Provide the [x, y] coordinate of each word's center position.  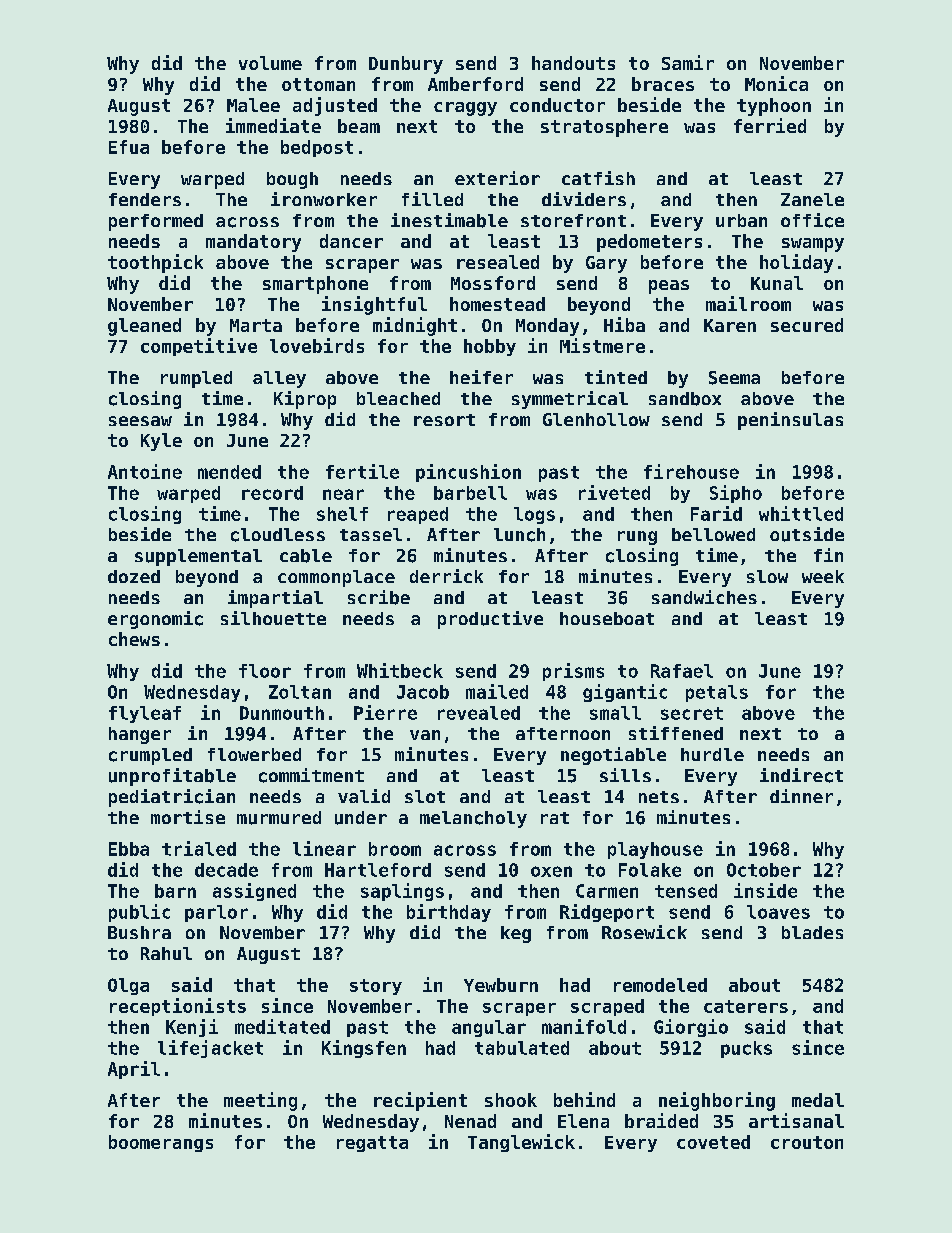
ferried [770, 125]
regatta [372, 1144]
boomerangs [161, 1143]
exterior [497, 178]
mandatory [253, 243]
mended [229, 472]
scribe [379, 597]
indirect [801, 775]
